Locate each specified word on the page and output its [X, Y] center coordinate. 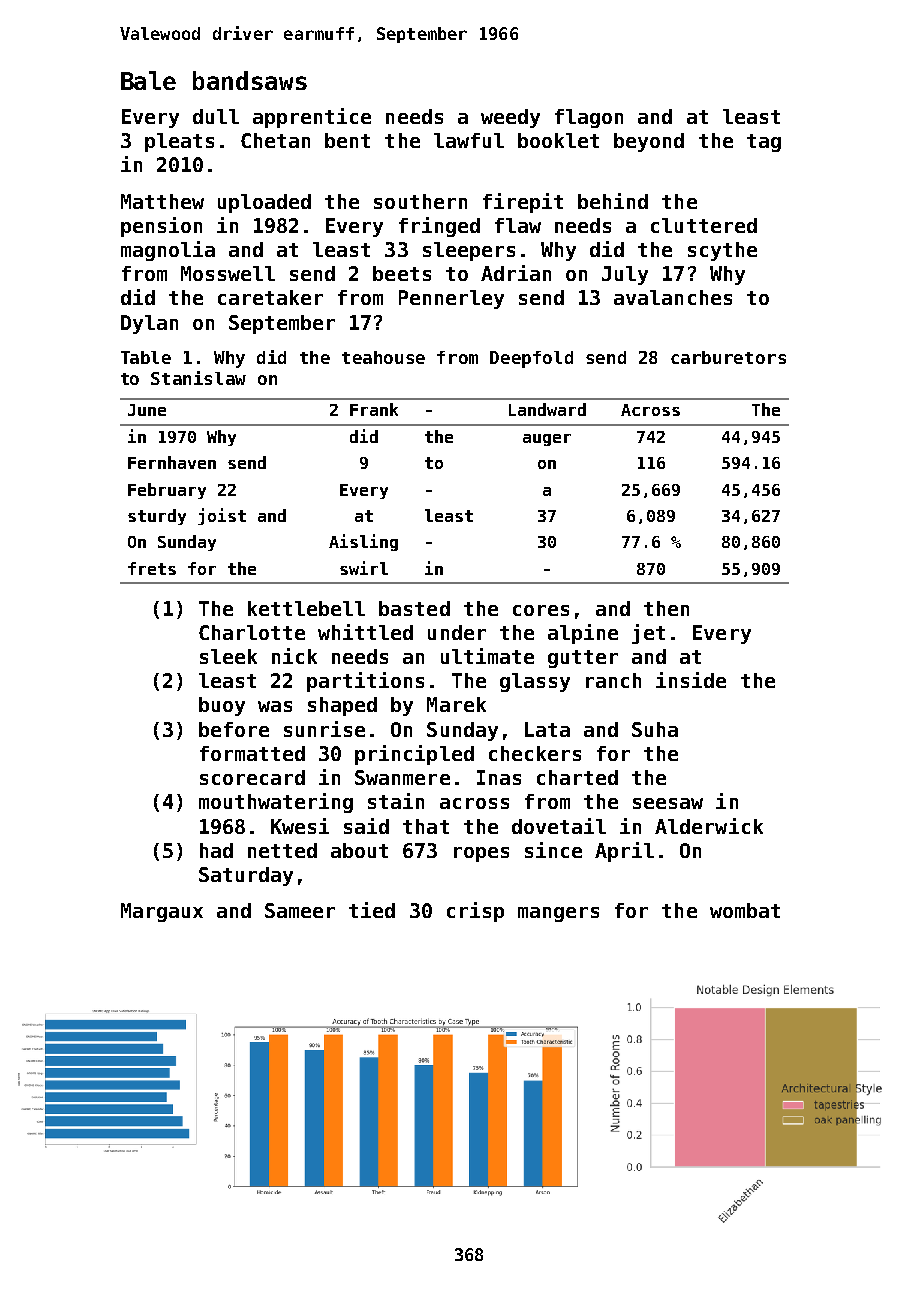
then [666, 608]
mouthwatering [276, 803]
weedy [510, 118]
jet [648, 634]
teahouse [383, 357]
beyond [649, 142]
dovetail [559, 826]
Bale [148, 80]
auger [547, 440]
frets [152, 568]
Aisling [363, 542]
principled [414, 755]
